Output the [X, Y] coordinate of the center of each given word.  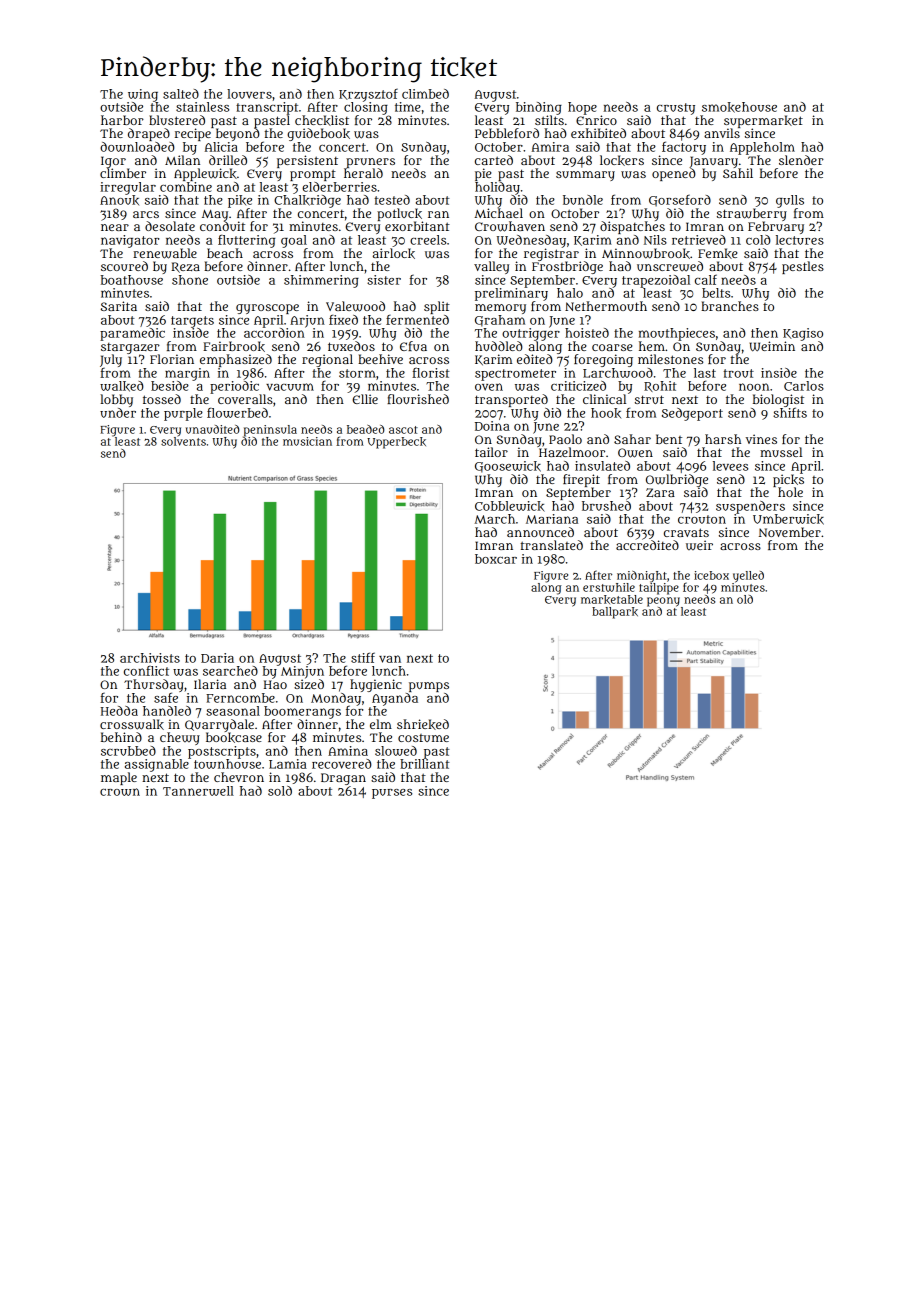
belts [716, 293]
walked [122, 386]
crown [120, 792]
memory [500, 309]
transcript [267, 108]
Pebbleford [507, 133]
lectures [800, 240]
